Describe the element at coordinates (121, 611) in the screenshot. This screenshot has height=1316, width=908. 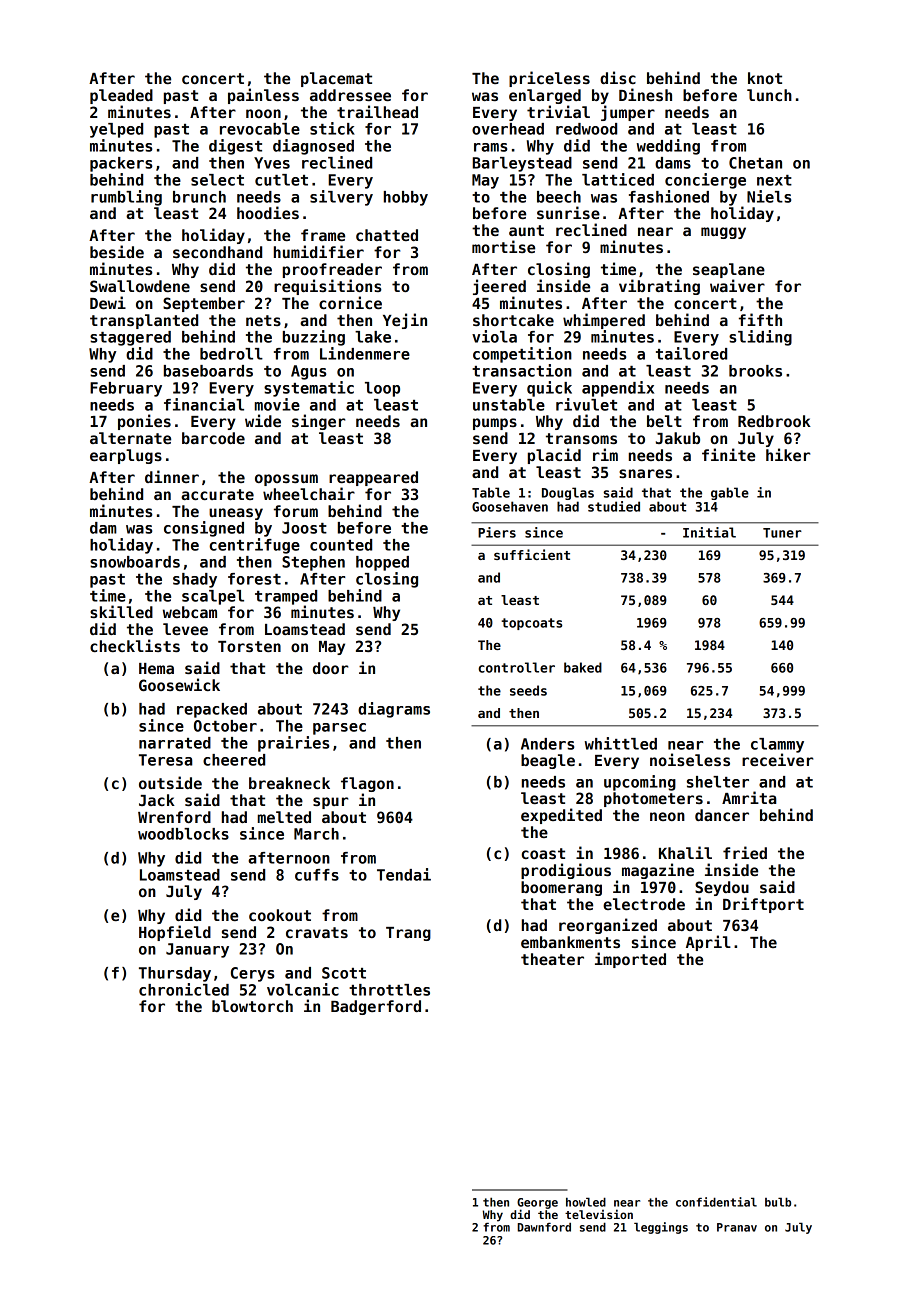
I see `skilled` at that location.
